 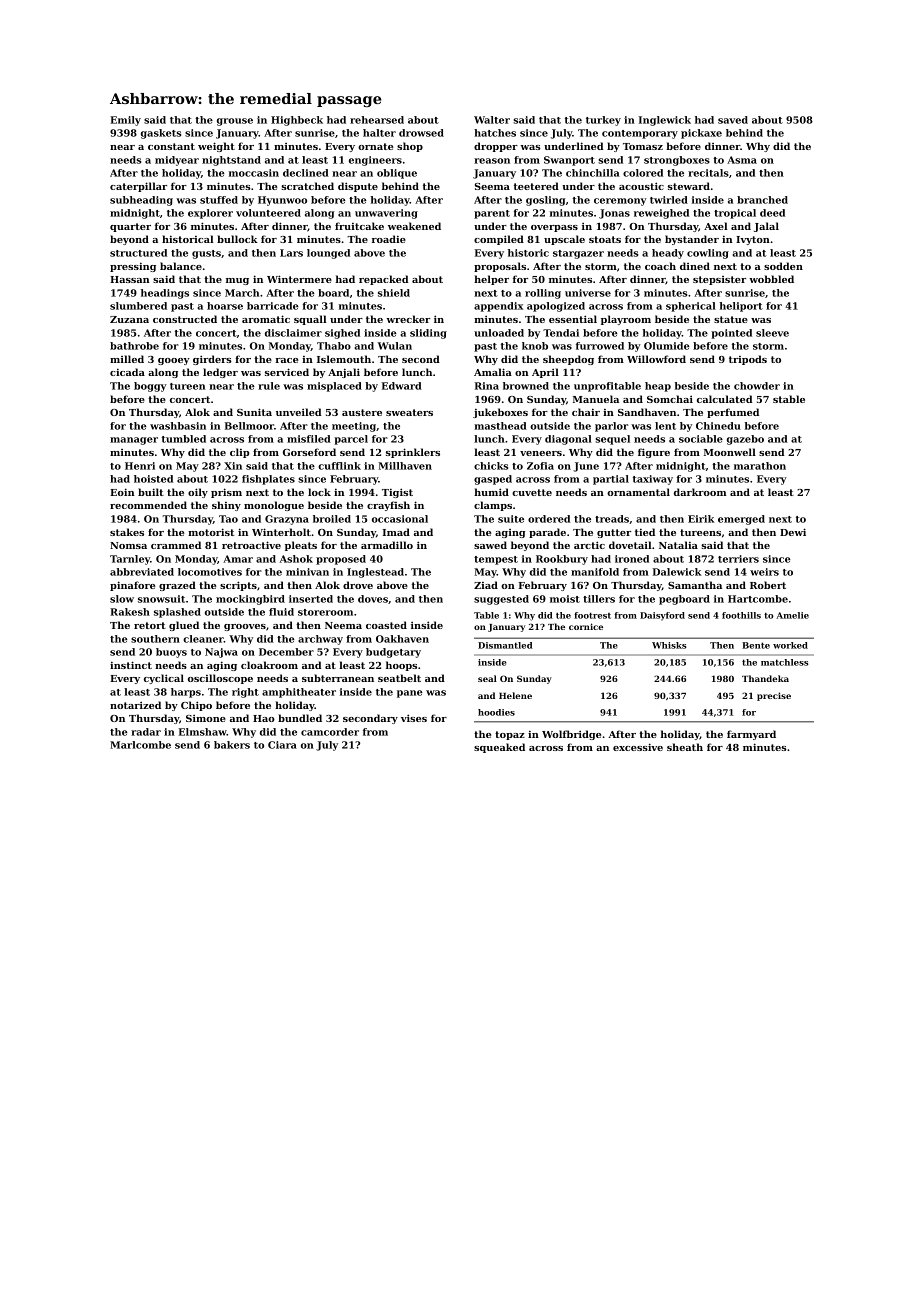 What do you see at coordinates (140, 745) in the screenshot?
I see `Marlcombe` at bounding box center [140, 745].
